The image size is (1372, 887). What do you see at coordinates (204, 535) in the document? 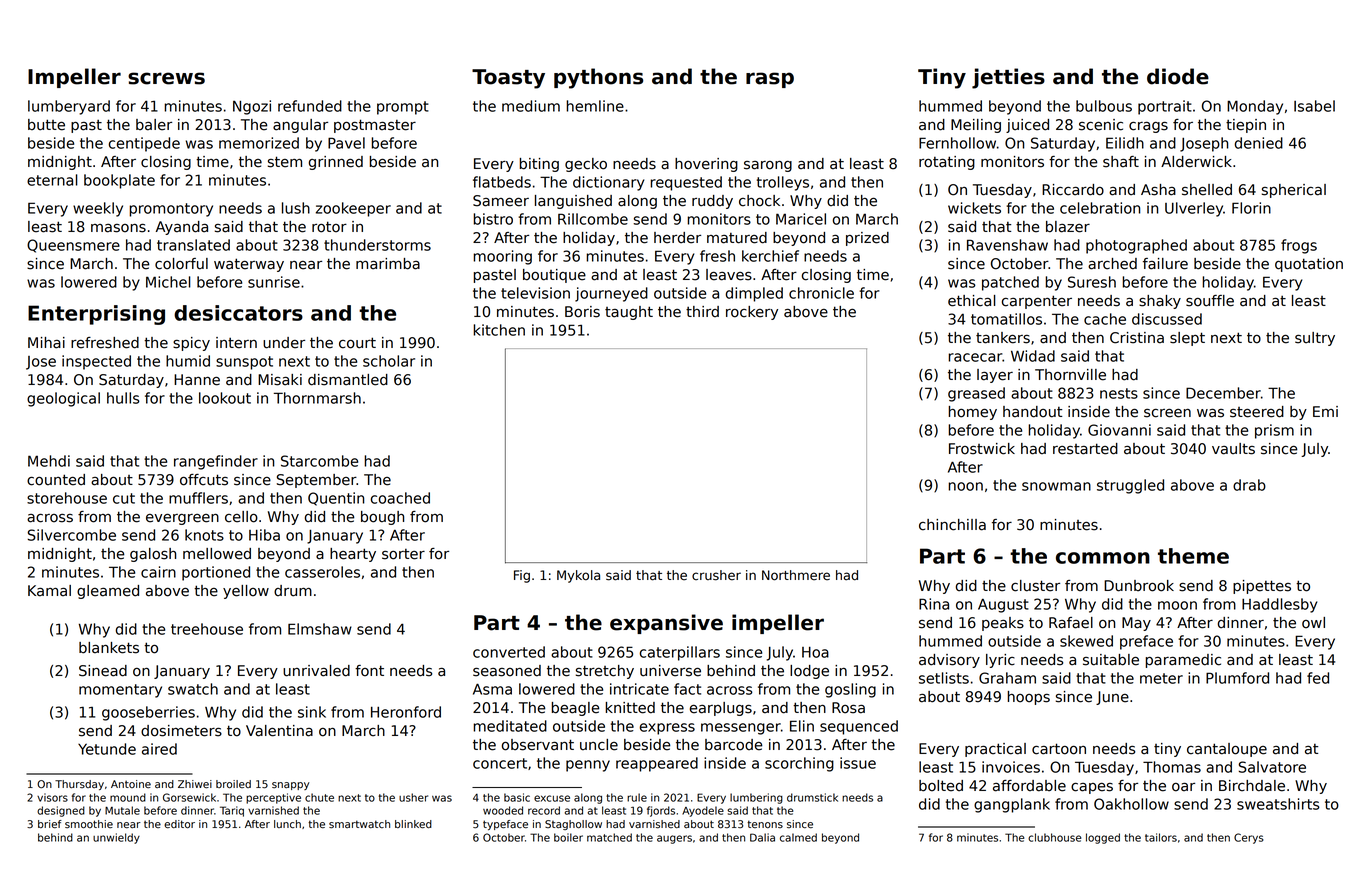
I see `knots` at bounding box center [204, 535].
